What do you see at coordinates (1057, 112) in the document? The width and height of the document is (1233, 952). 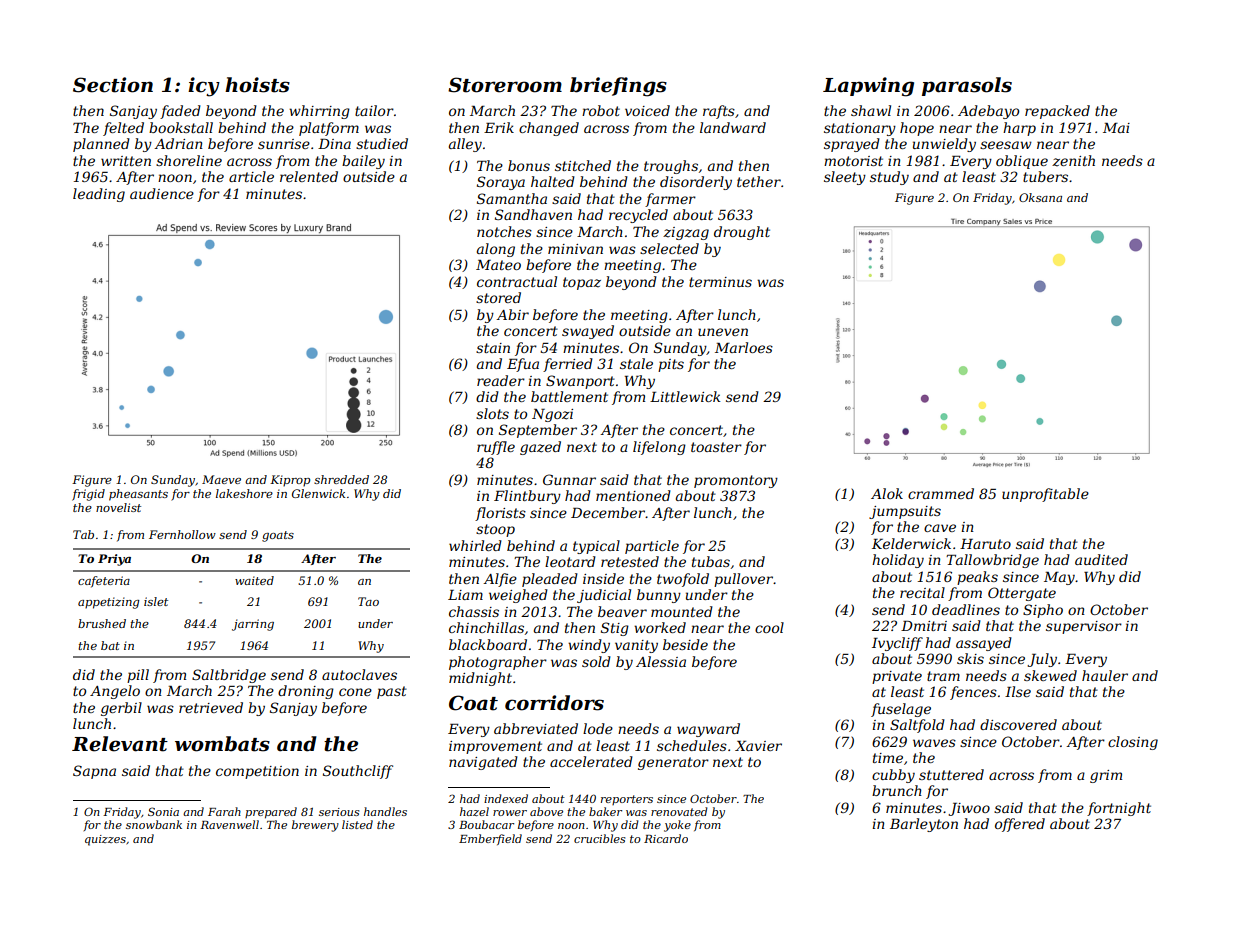 I see `repacked` at bounding box center [1057, 112].
